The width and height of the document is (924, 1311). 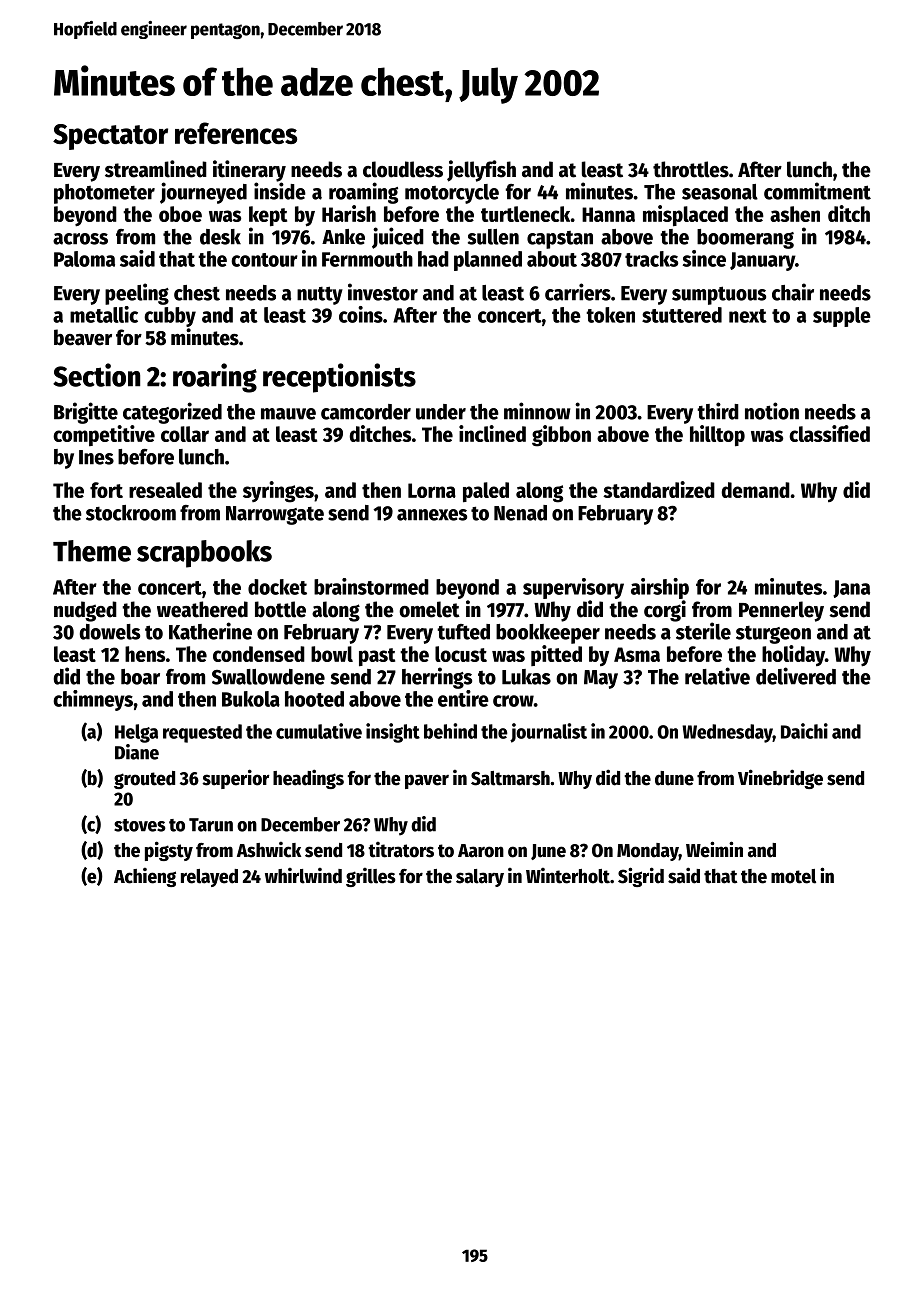 What do you see at coordinates (104, 194) in the document?
I see `photometer` at bounding box center [104, 194].
